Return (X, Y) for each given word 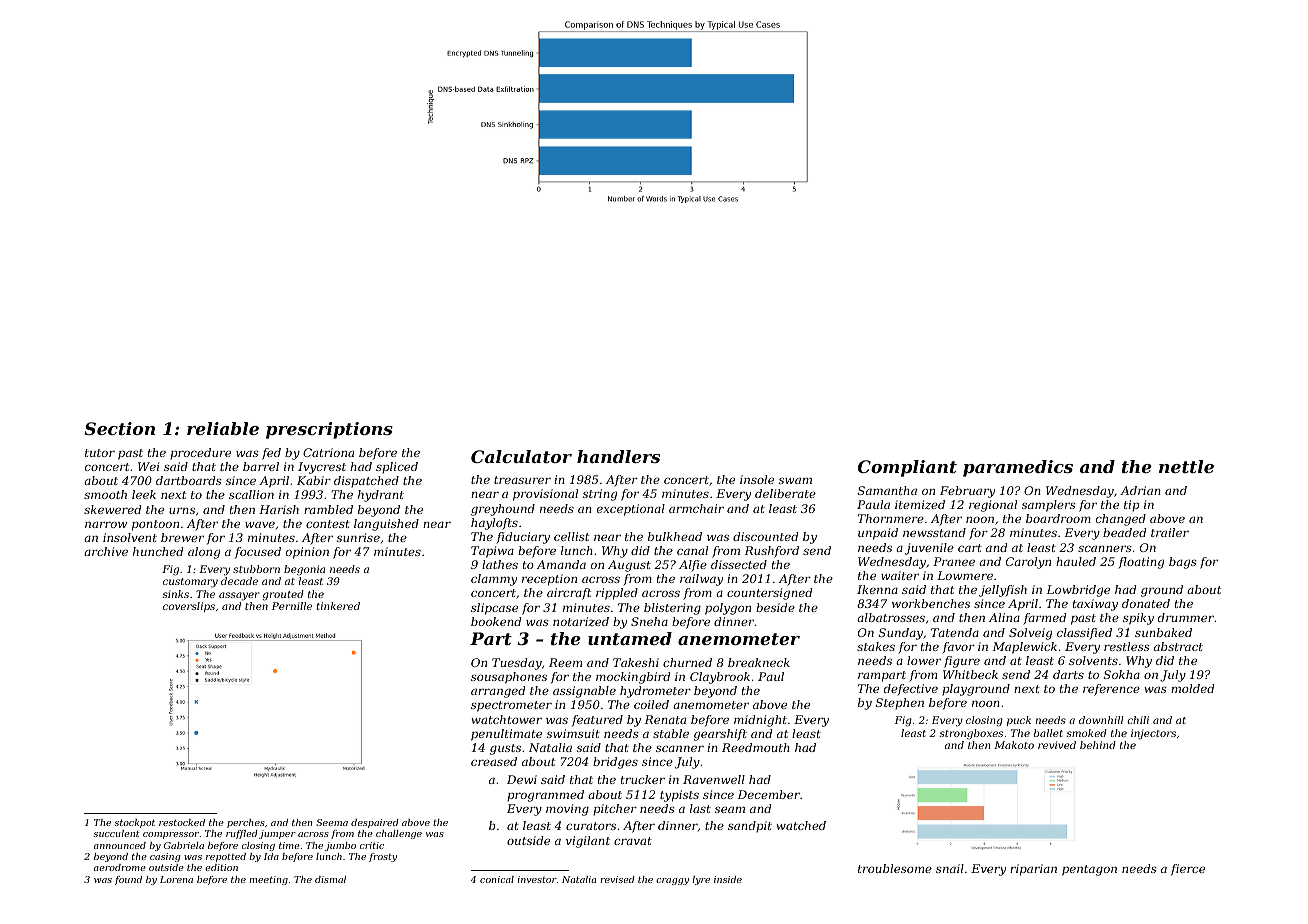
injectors (1153, 734)
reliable (223, 428)
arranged (498, 692)
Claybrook (720, 678)
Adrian (1140, 490)
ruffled (242, 834)
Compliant (907, 468)
